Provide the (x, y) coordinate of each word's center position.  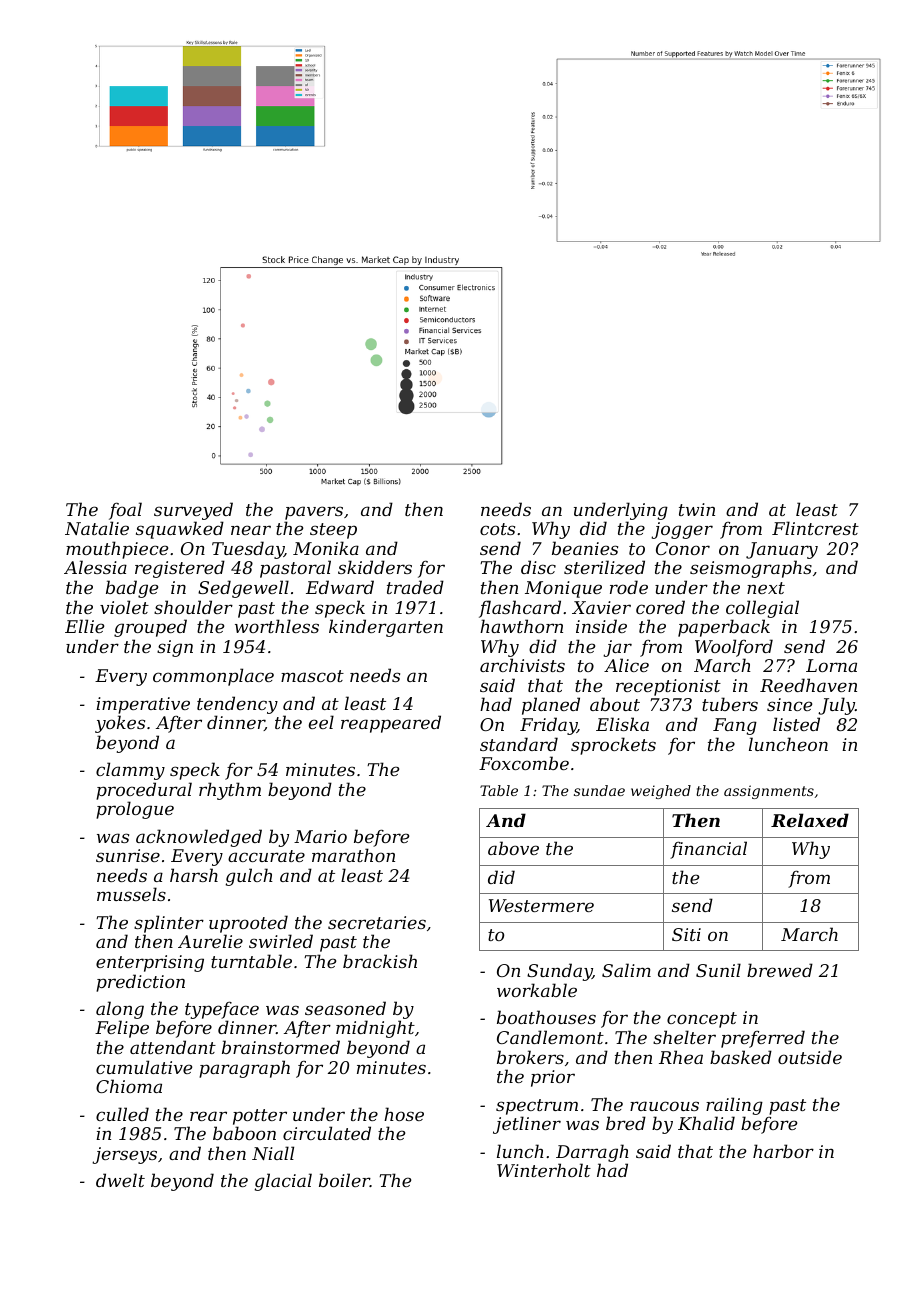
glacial (283, 1182)
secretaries (377, 922)
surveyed (193, 511)
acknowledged (199, 838)
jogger (682, 530)
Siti (686, 934)
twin (697, 509)
